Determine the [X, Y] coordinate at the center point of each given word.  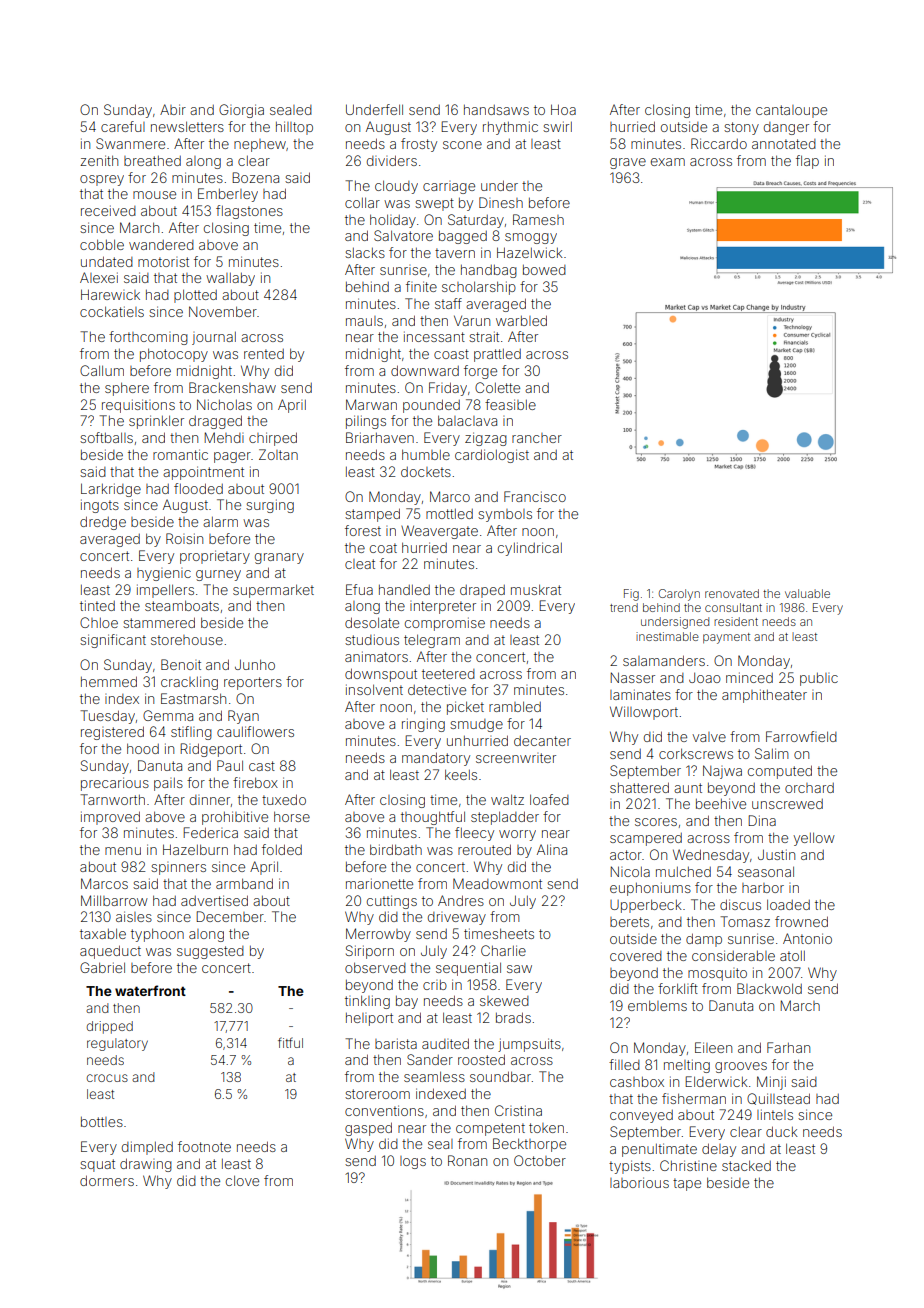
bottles [102, 1122]
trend [624, 607]
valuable [807, 593]
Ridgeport [211, 750]
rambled [515, 706]
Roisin [184, 538]
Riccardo [719, 143]
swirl [557, 126]
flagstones [249, 212]
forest [363, 530]
